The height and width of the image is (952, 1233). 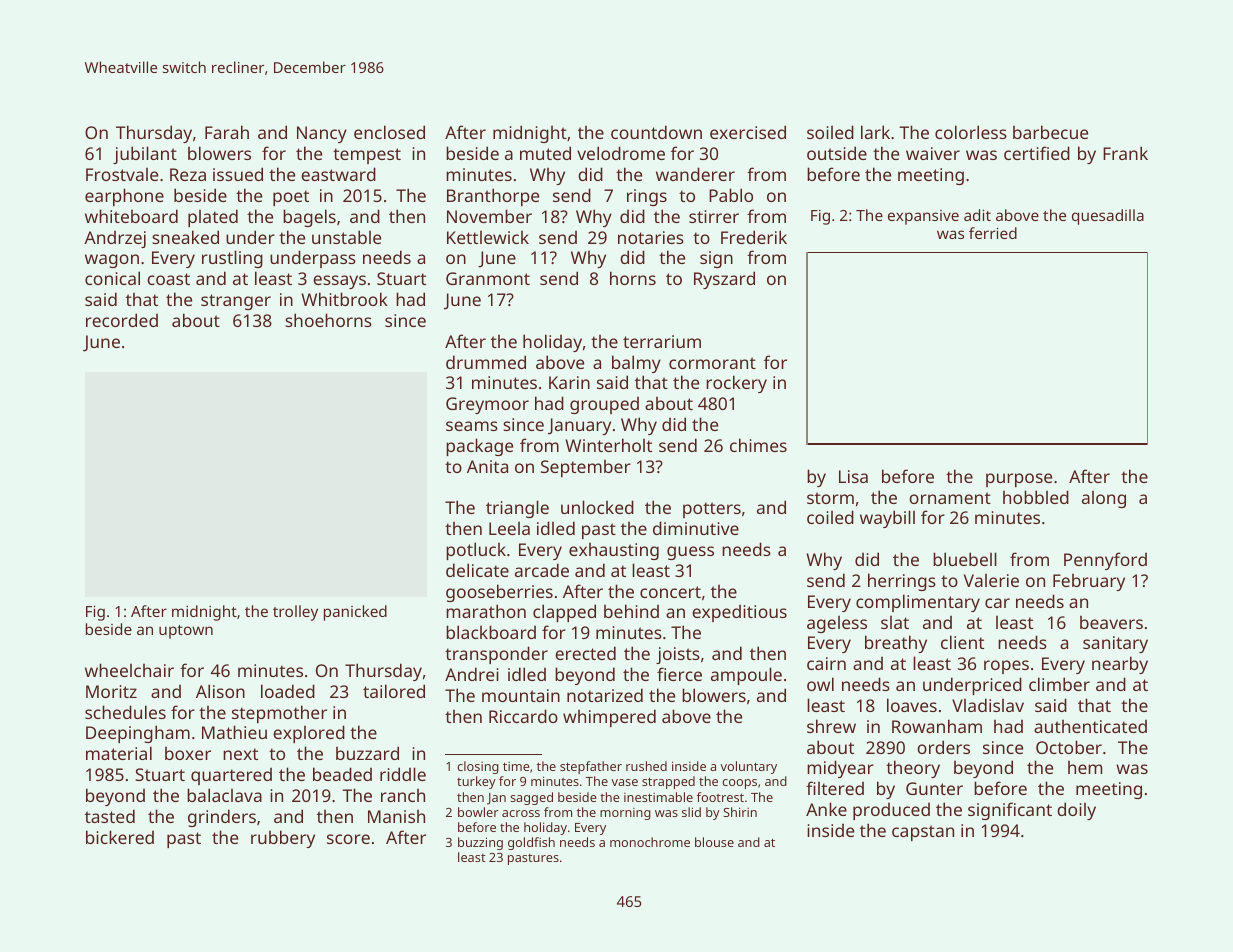 I want to click on schedules, so click(x=125, y=712).
